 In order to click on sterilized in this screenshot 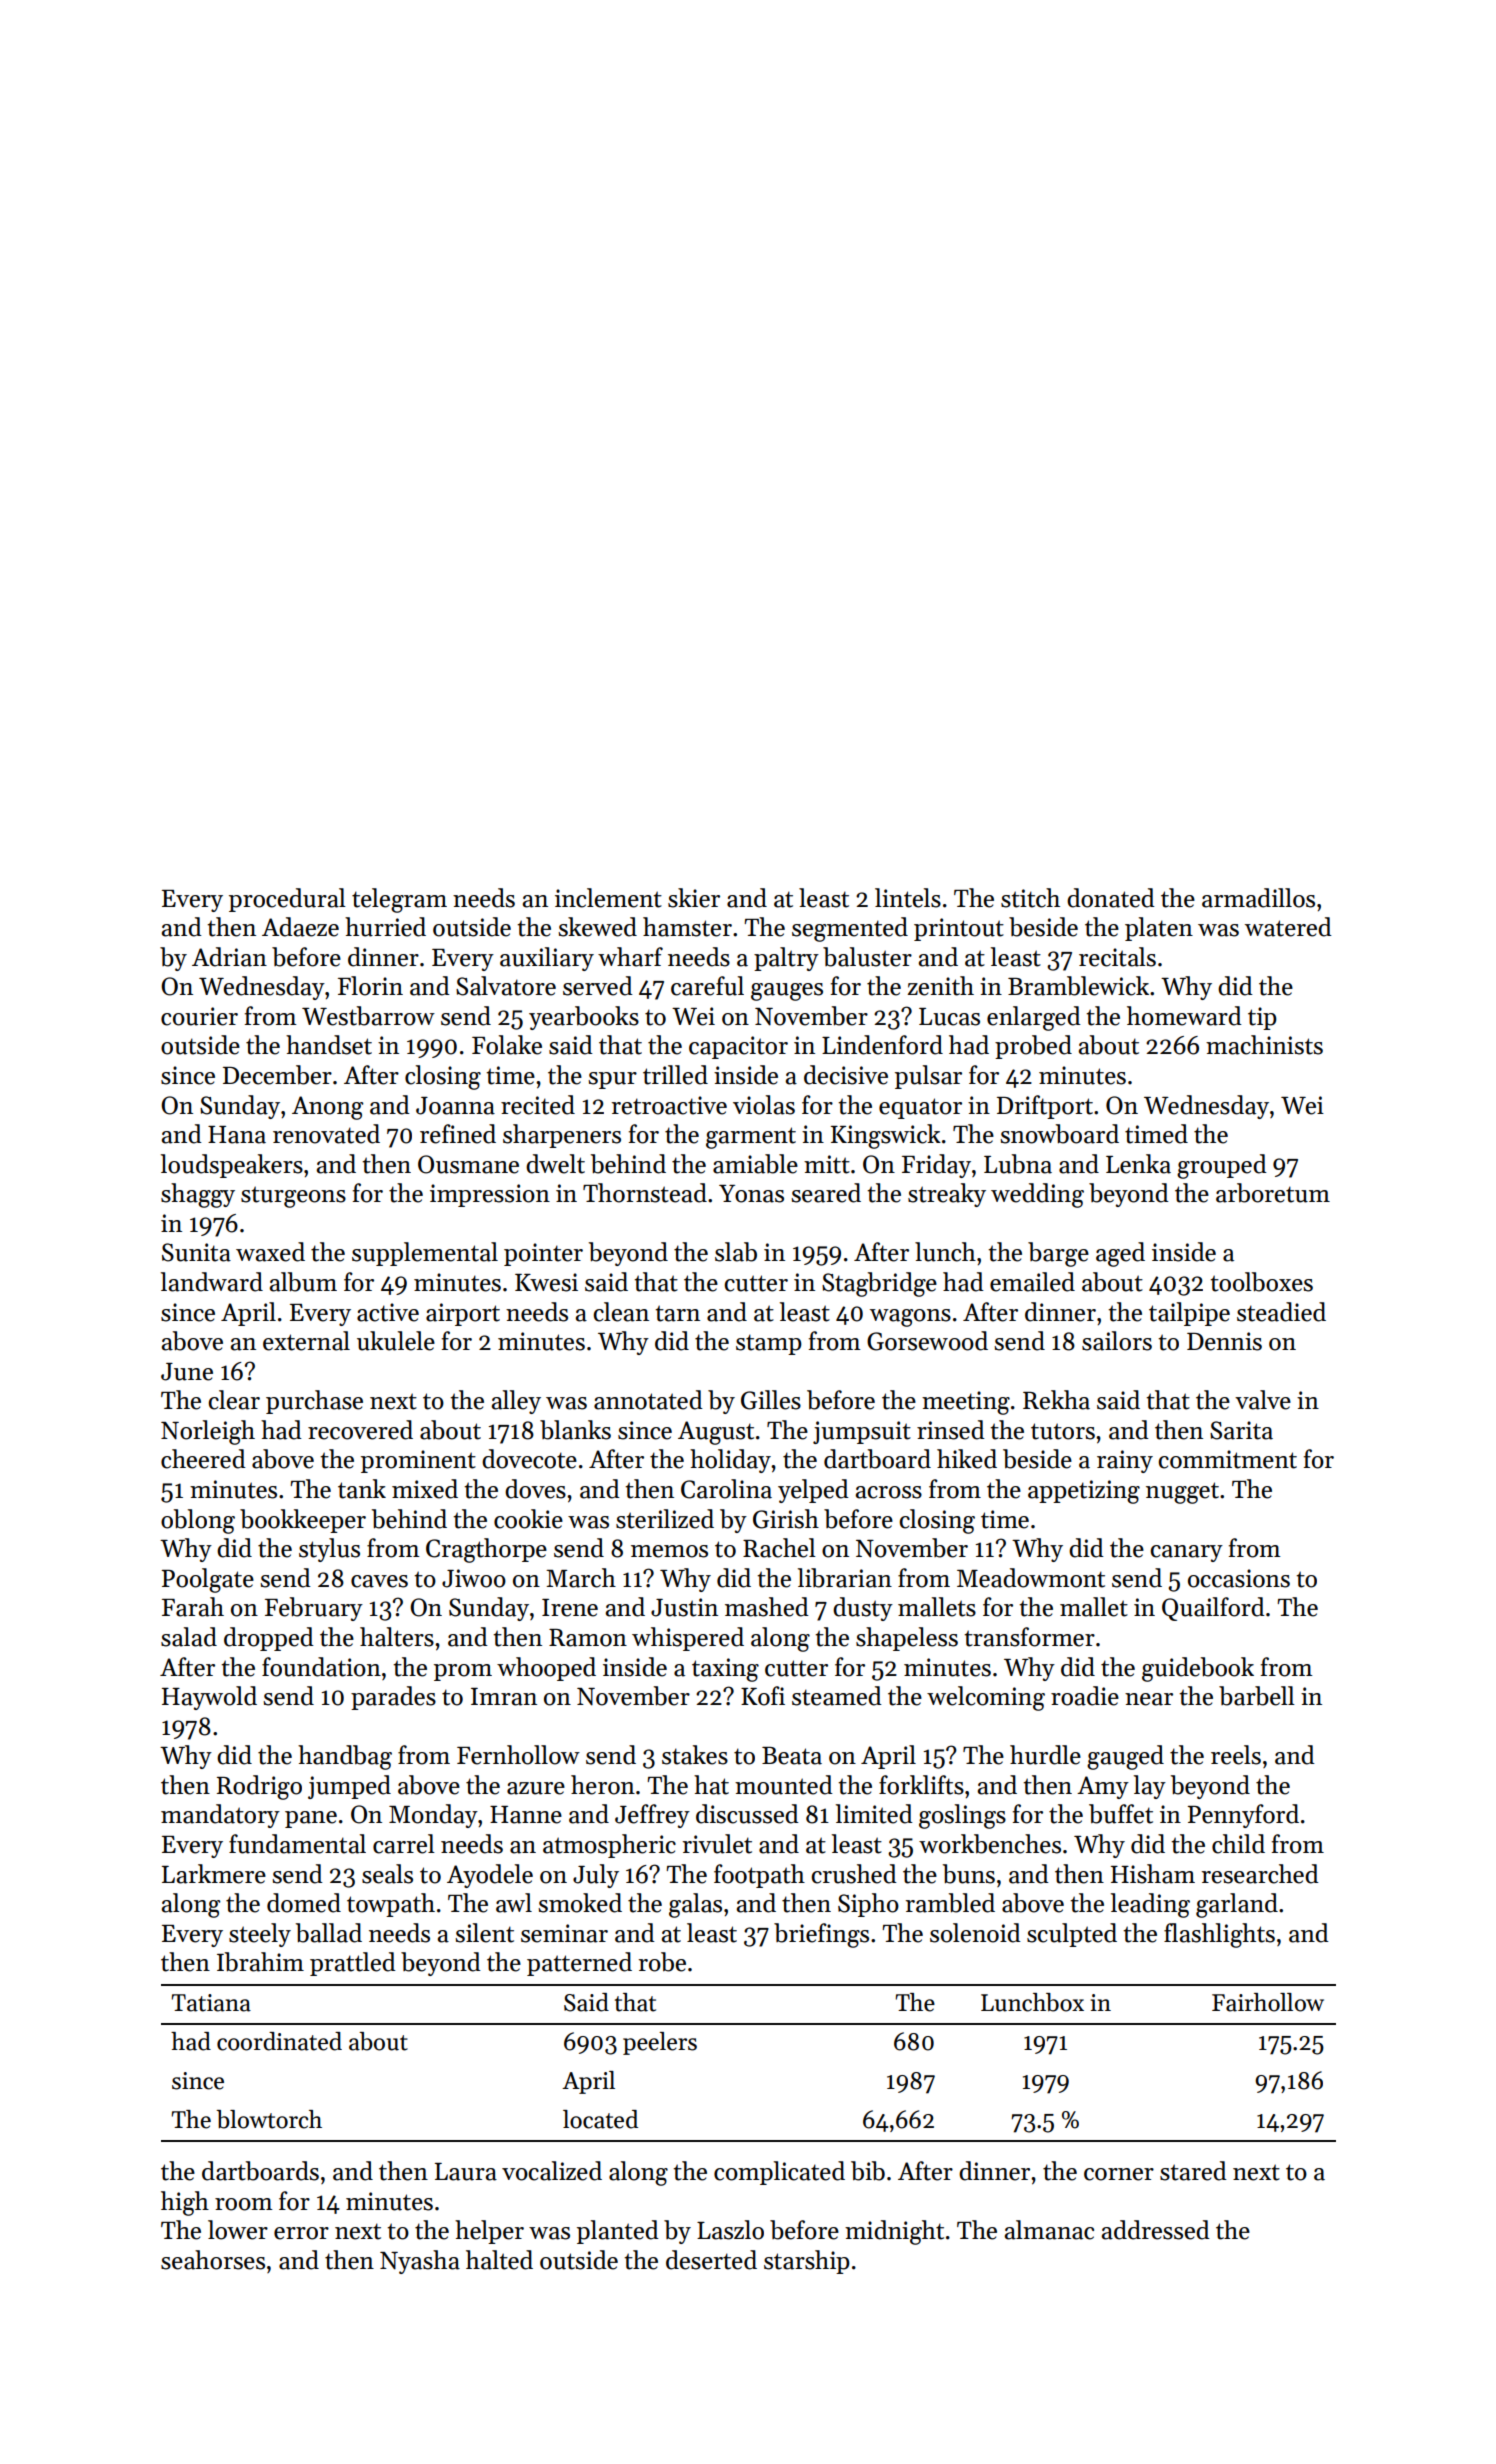, I will do `click(665, 1519)`.
